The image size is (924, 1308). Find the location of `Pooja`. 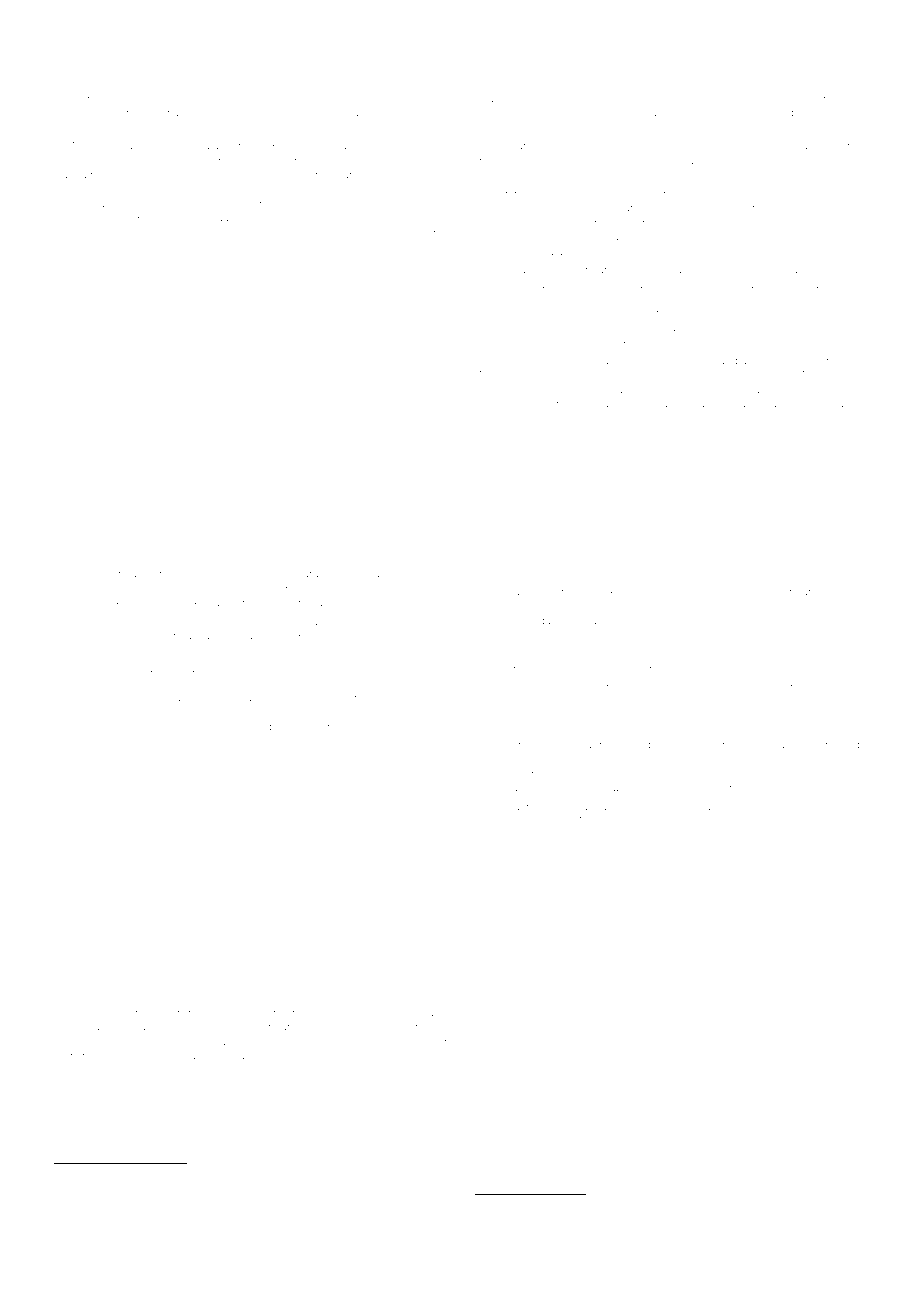

Pooja is located at coordinates (614, 822).
